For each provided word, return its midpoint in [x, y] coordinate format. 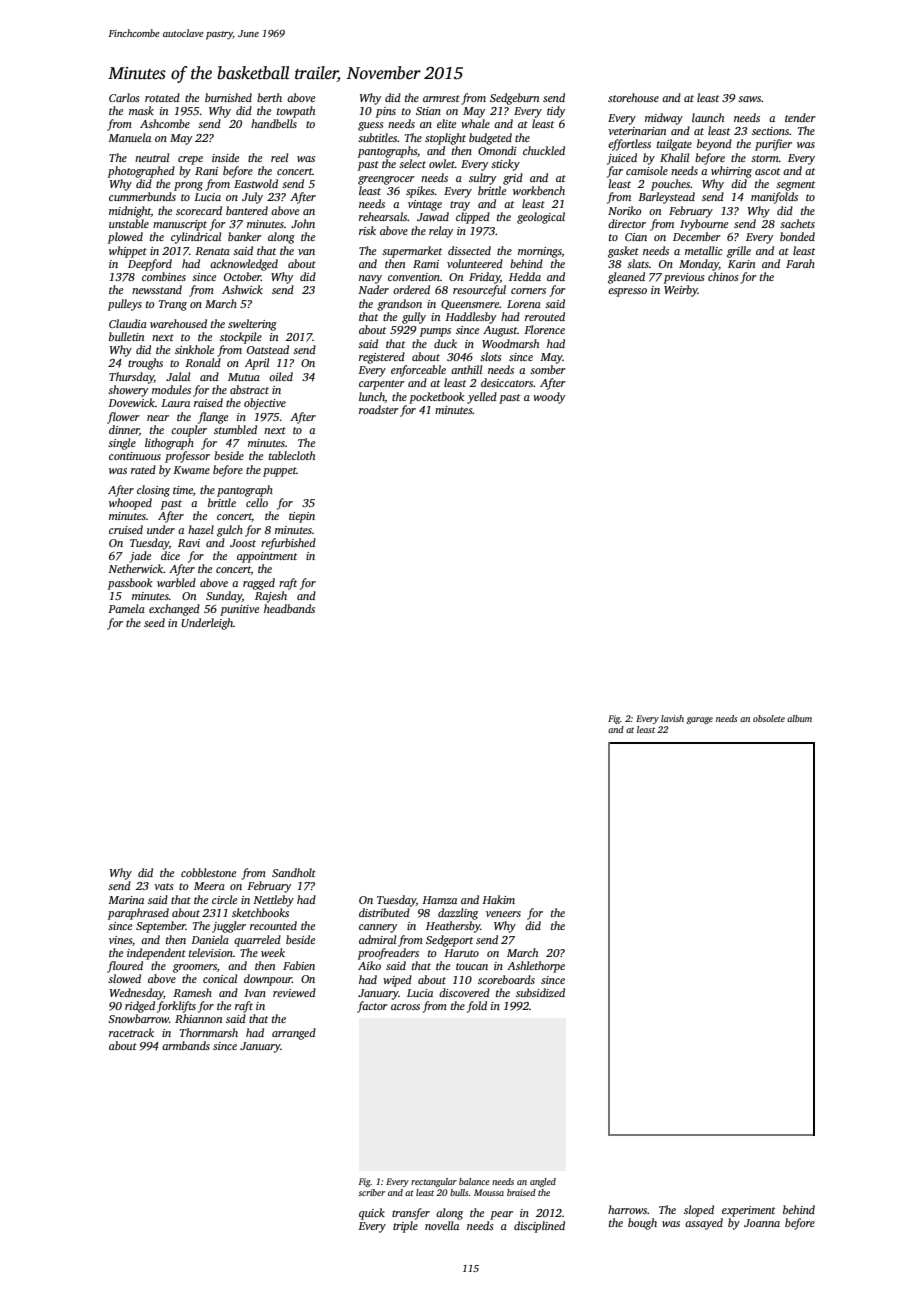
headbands [289, 608]
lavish [672, 718]
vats [163, 886]
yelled [482, 398]
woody [549, 398]
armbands [186, 1045]
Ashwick [242, 289]
